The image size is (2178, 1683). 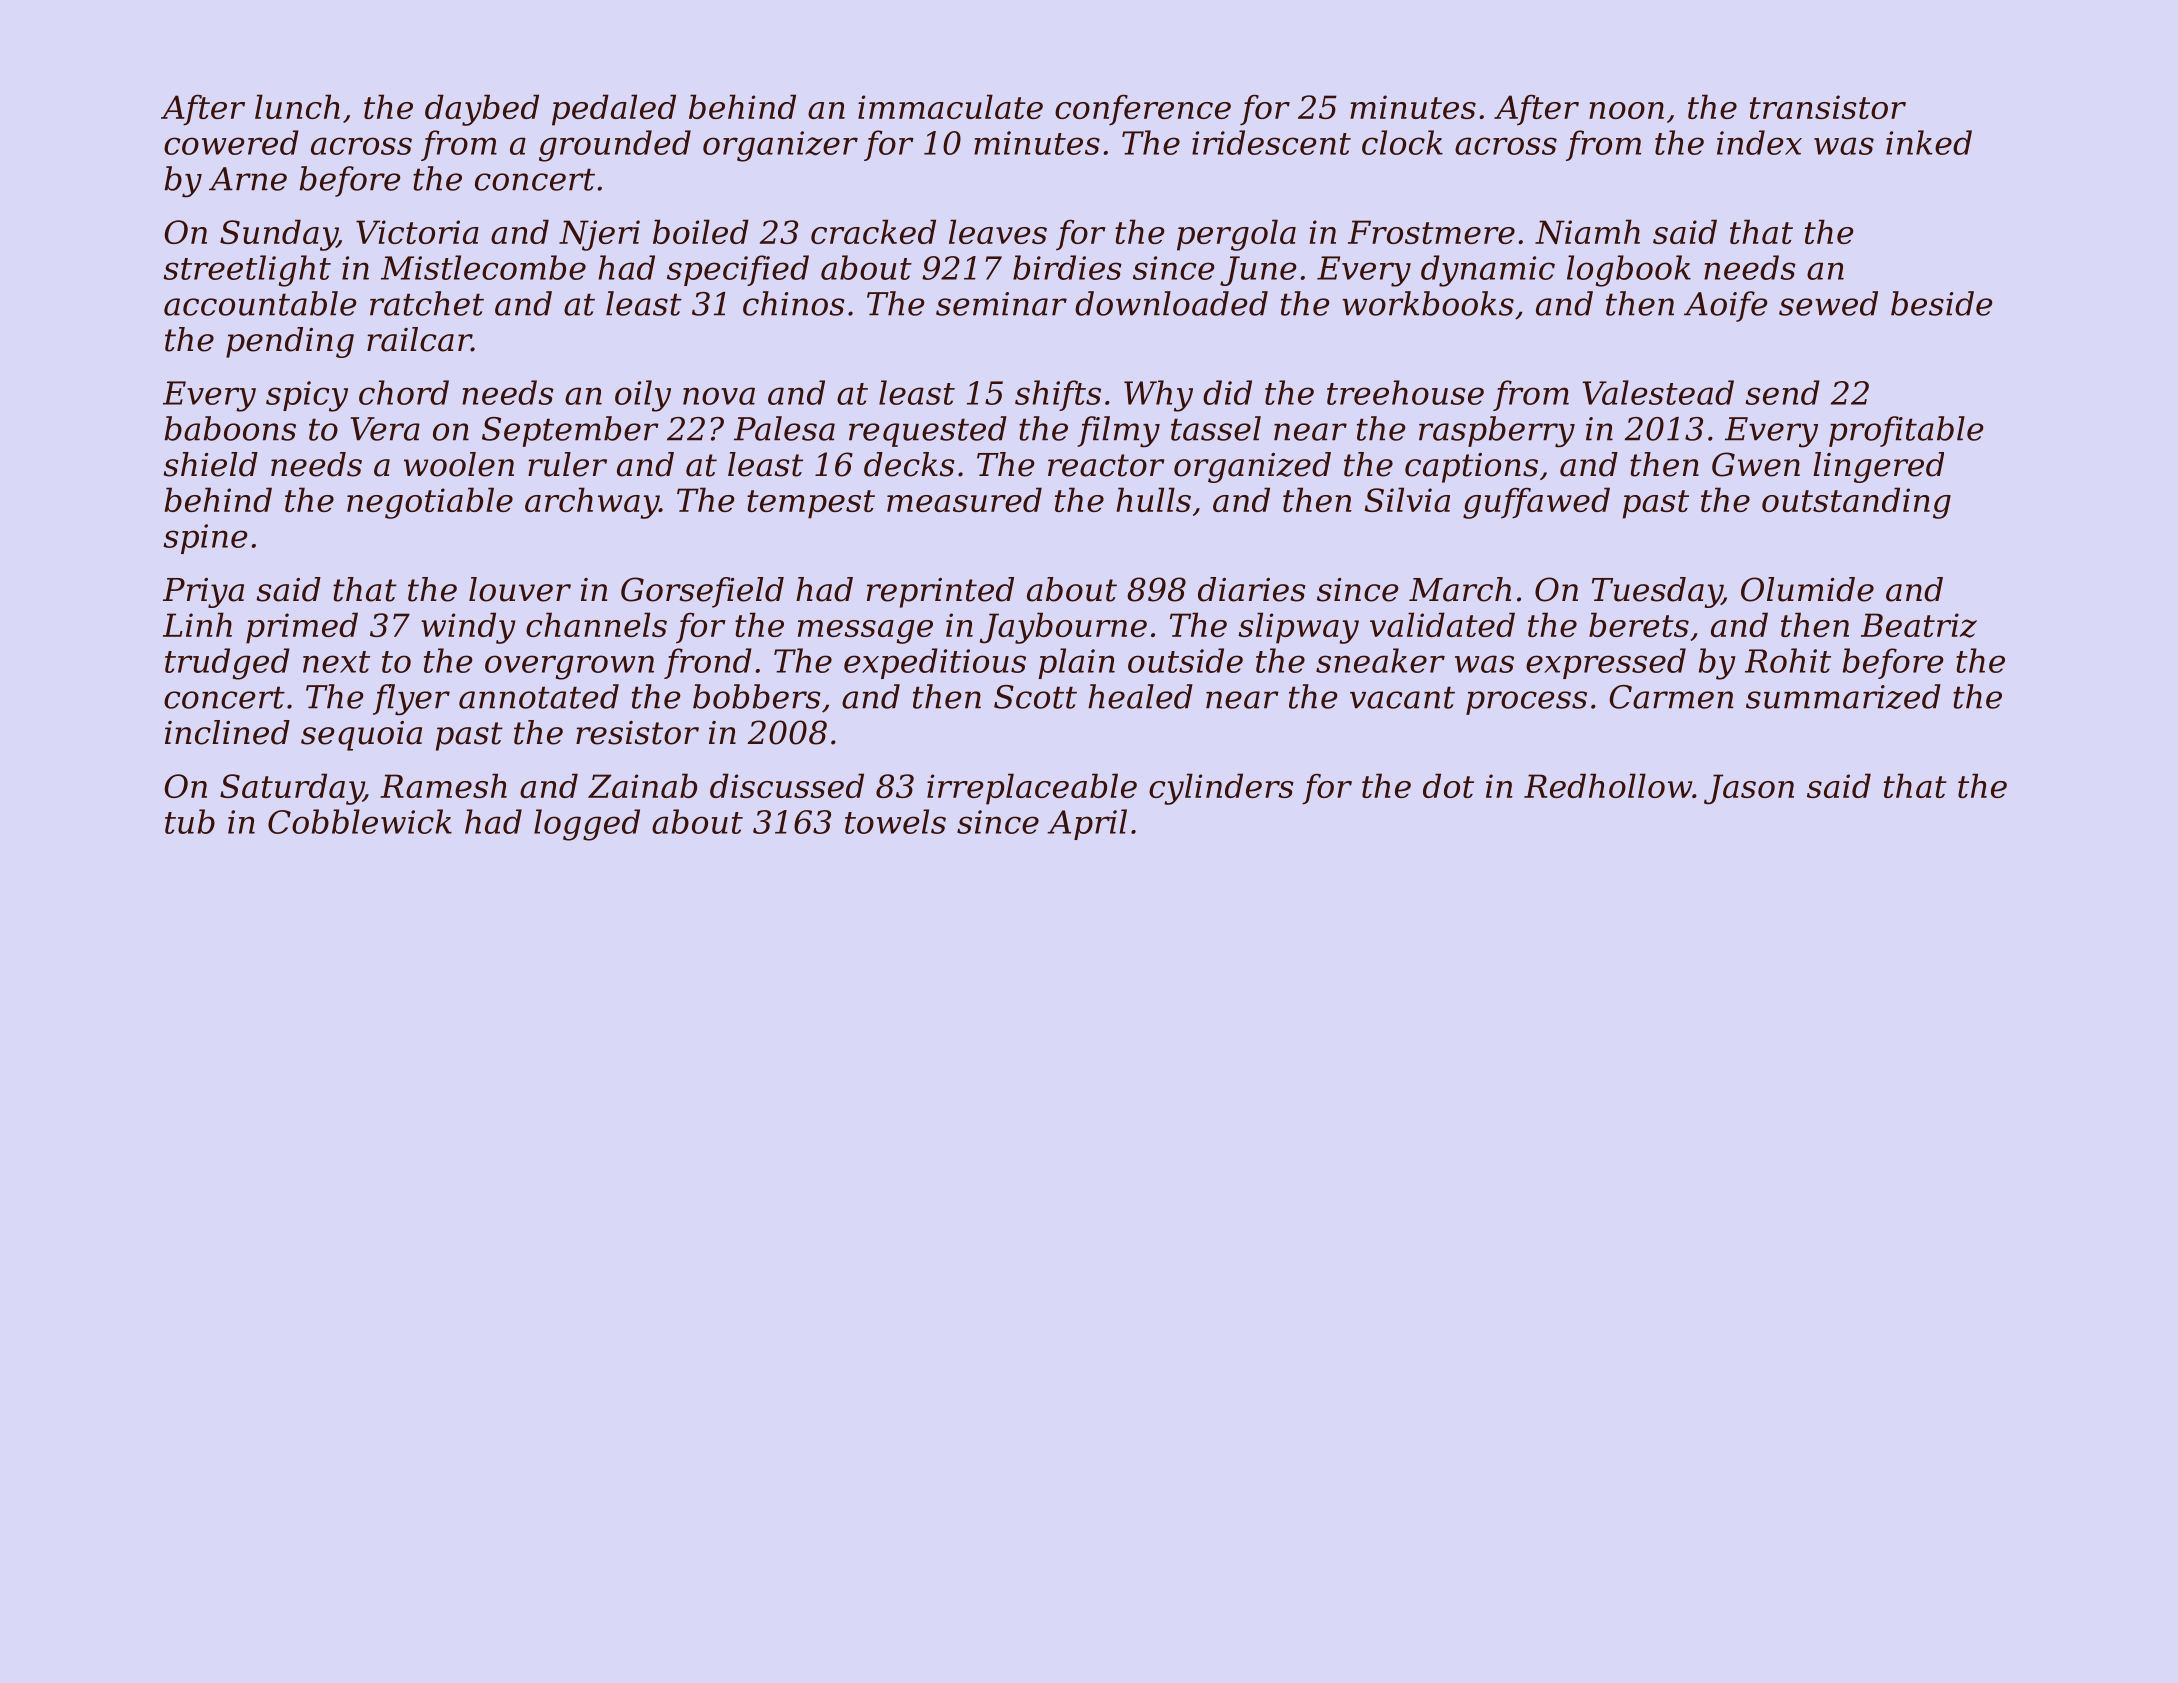 I want to click on logged, so click(x=587, y=825).
